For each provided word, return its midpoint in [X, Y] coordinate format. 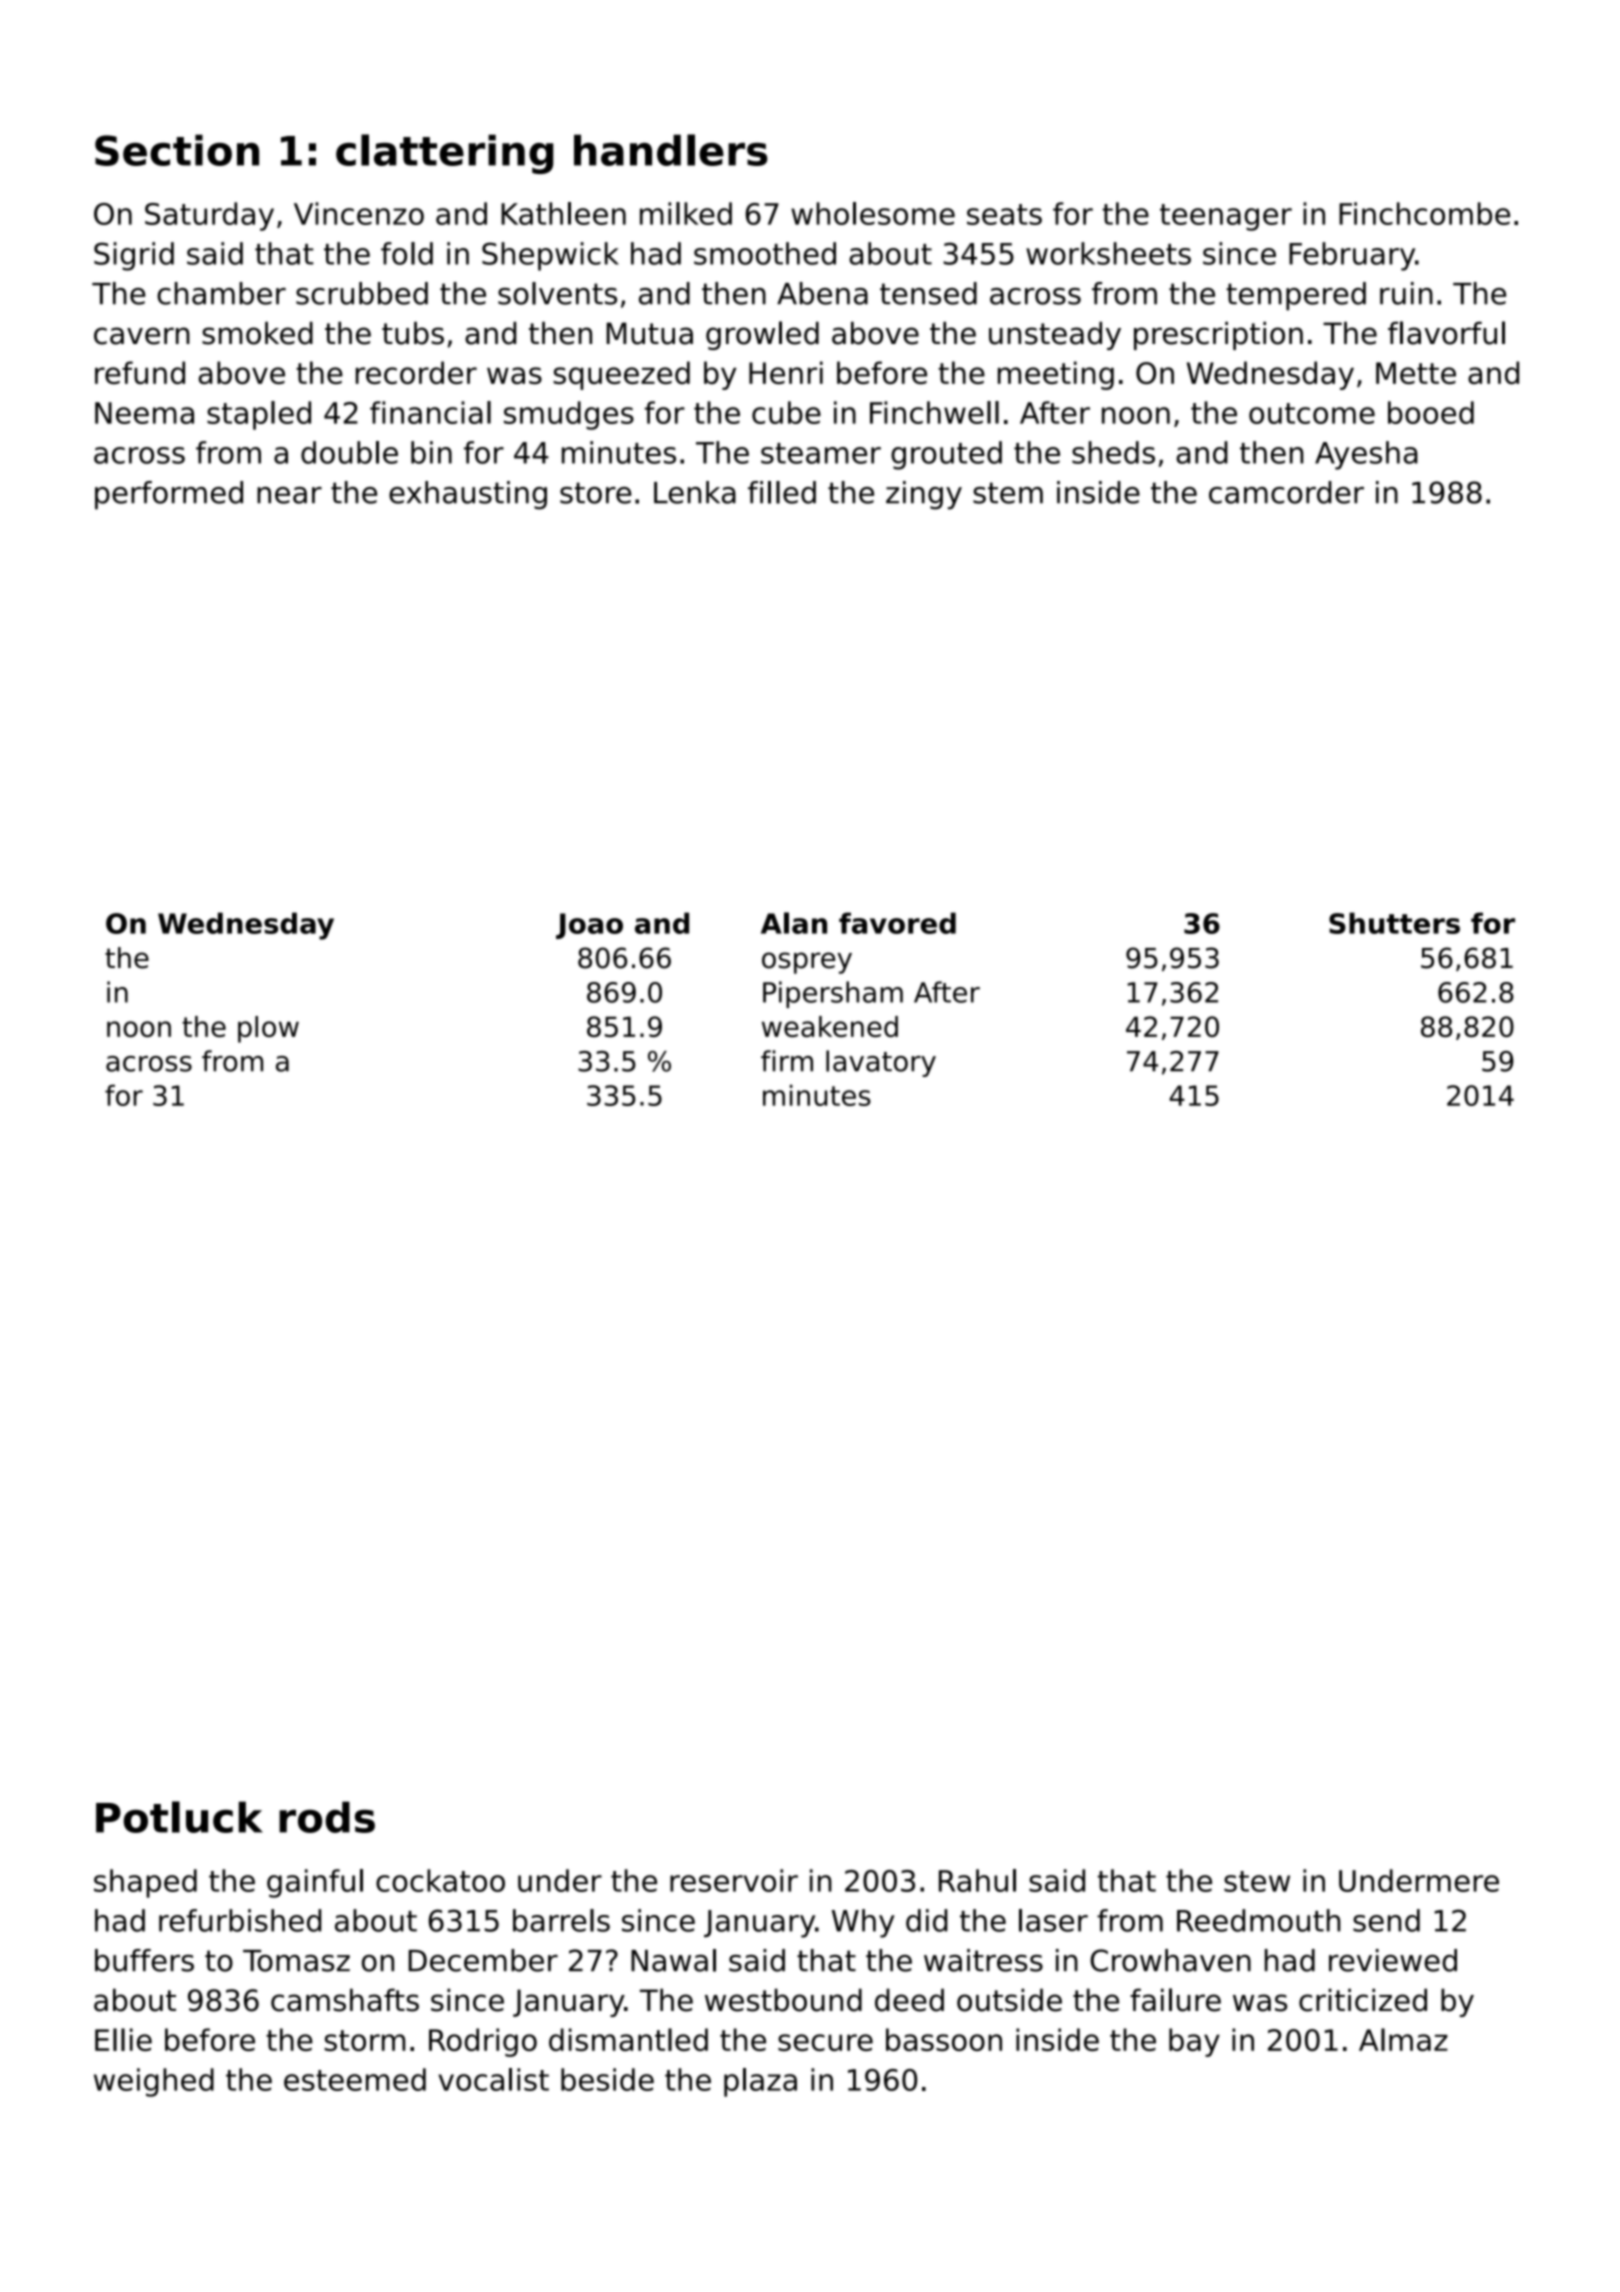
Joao [589, 926]
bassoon [944, 2039]
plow [268, 1029]
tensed [928, 293]
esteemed [355, 2079]
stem [1008, 493]
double [349, 452]
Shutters [1394, 923]
